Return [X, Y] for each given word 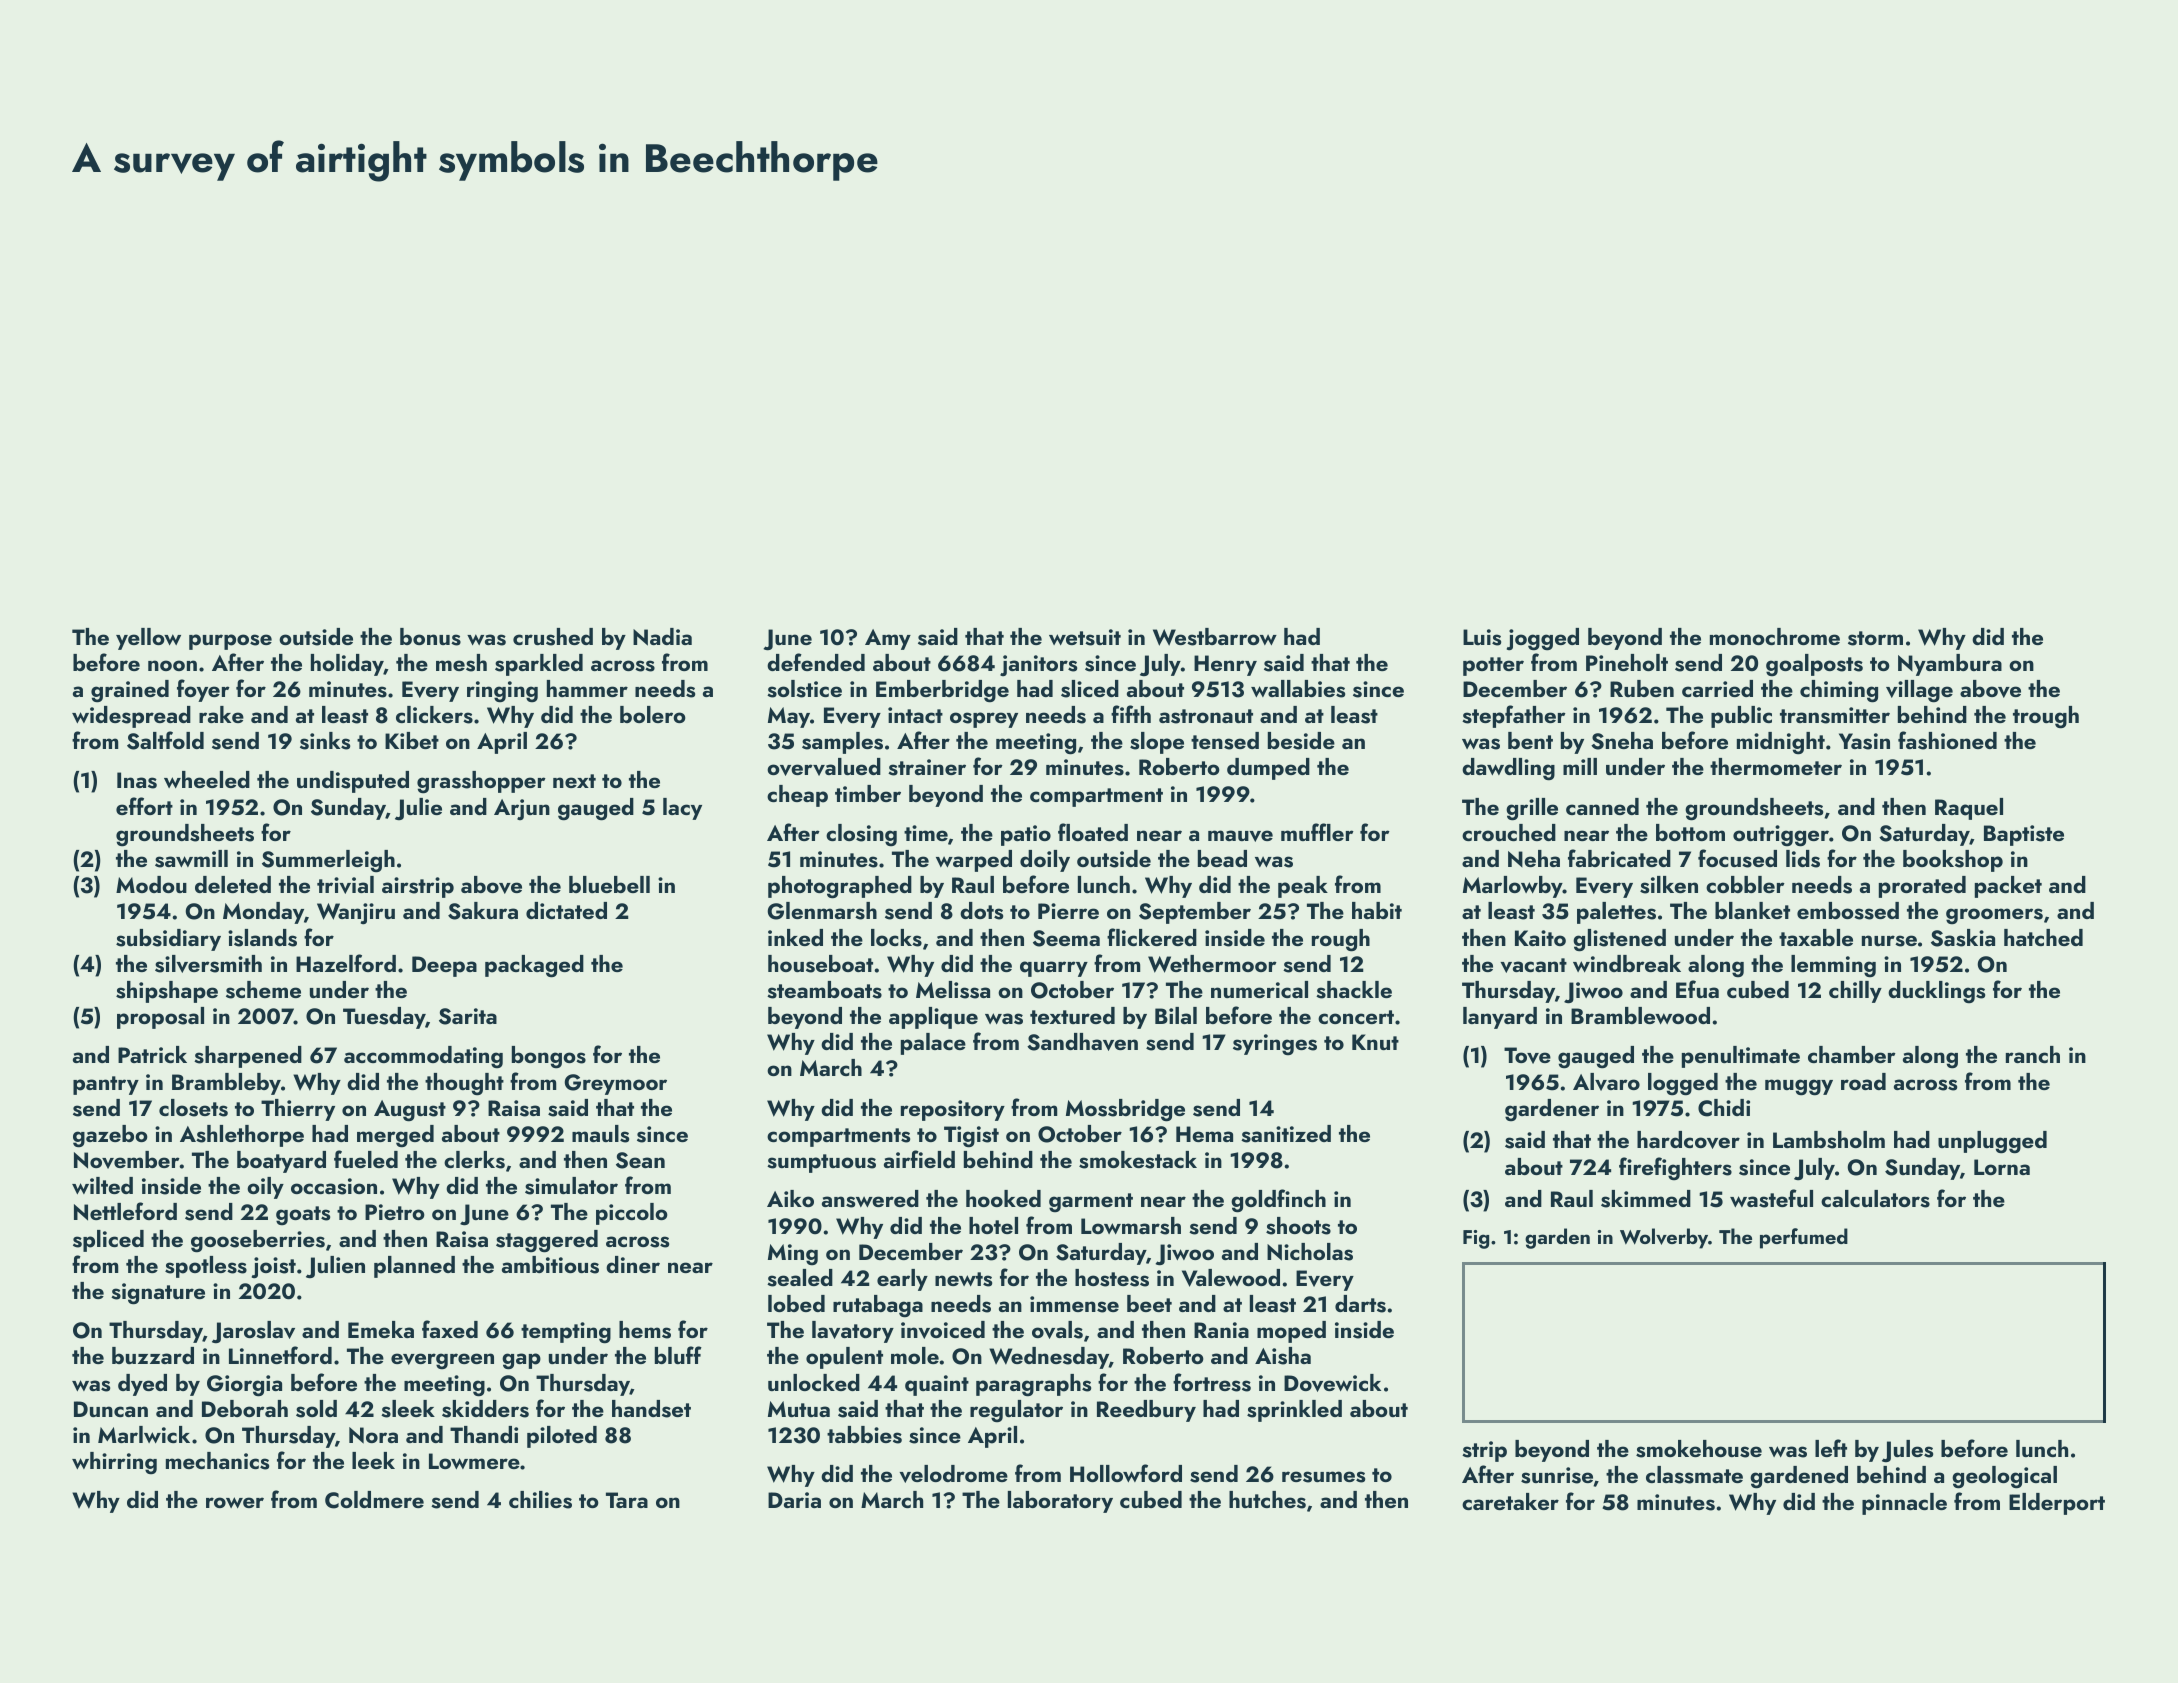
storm [1875, 638]
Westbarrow [1215, 637]
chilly [1855, 992]
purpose [230, 642]
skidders [485, 1409]
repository [953, 1110]
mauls [600, 1134]
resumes [1323, 1477]
